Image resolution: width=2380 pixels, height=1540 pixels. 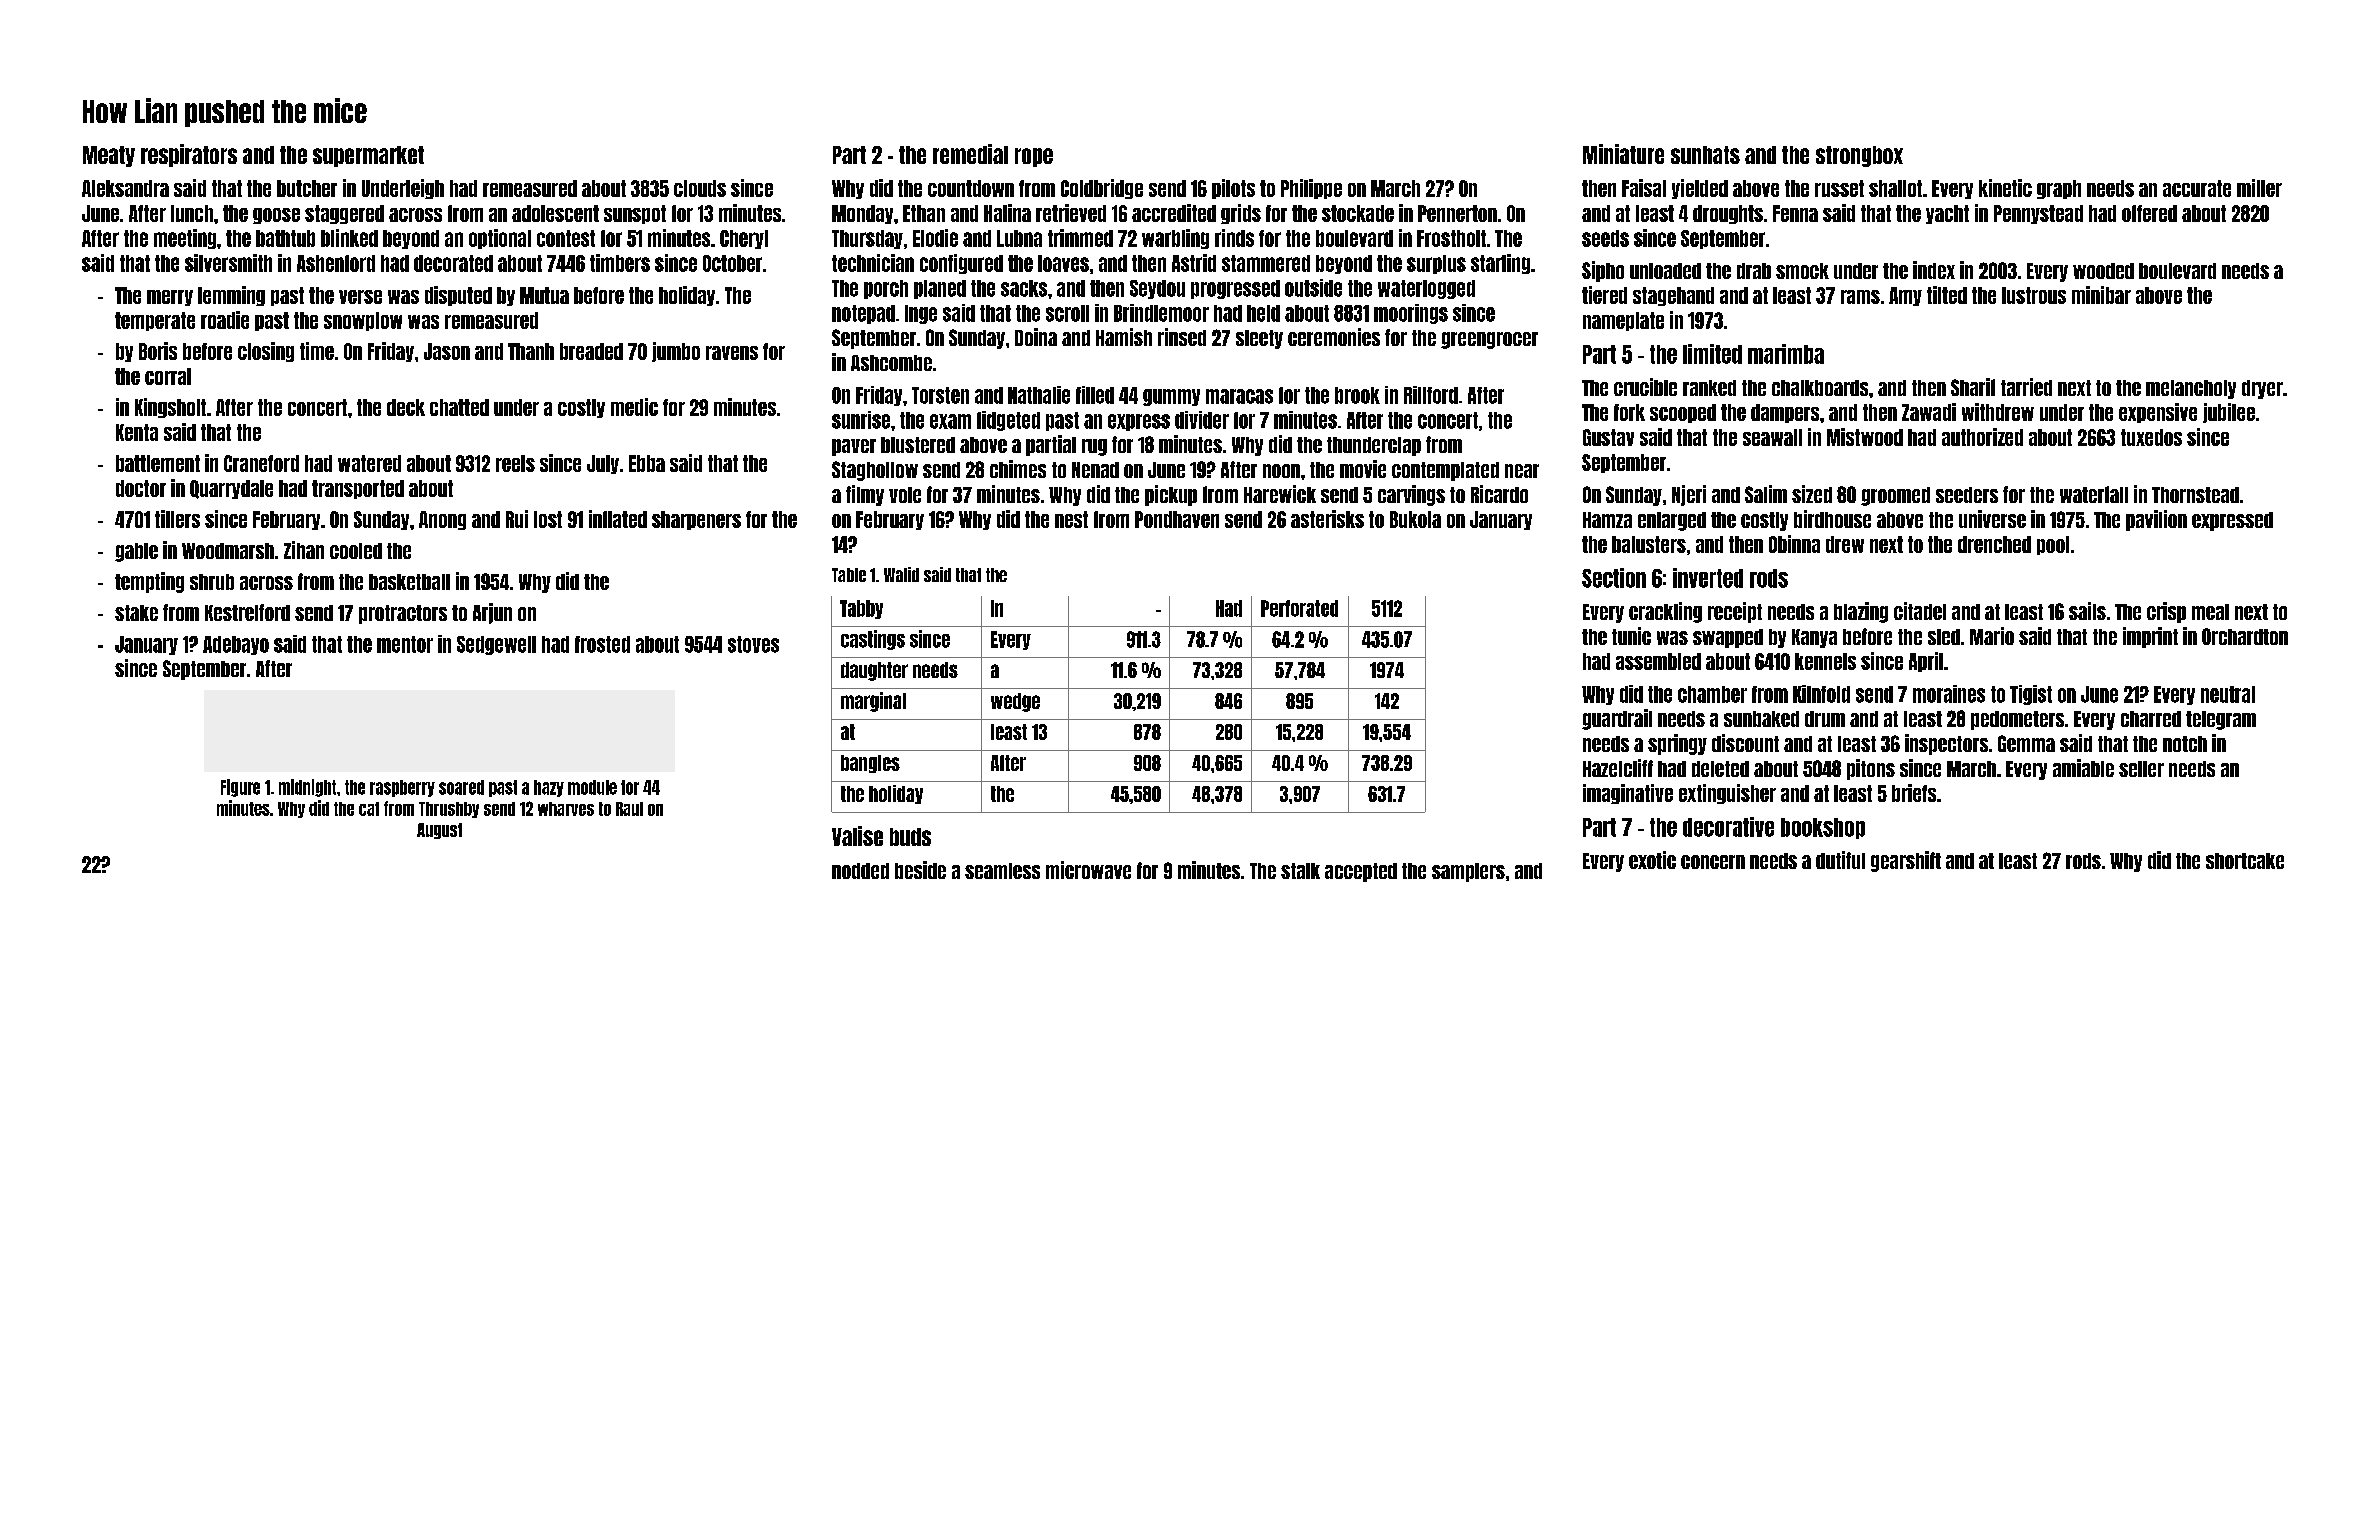 I want to click on daughter, so click(x=874, y=671).
